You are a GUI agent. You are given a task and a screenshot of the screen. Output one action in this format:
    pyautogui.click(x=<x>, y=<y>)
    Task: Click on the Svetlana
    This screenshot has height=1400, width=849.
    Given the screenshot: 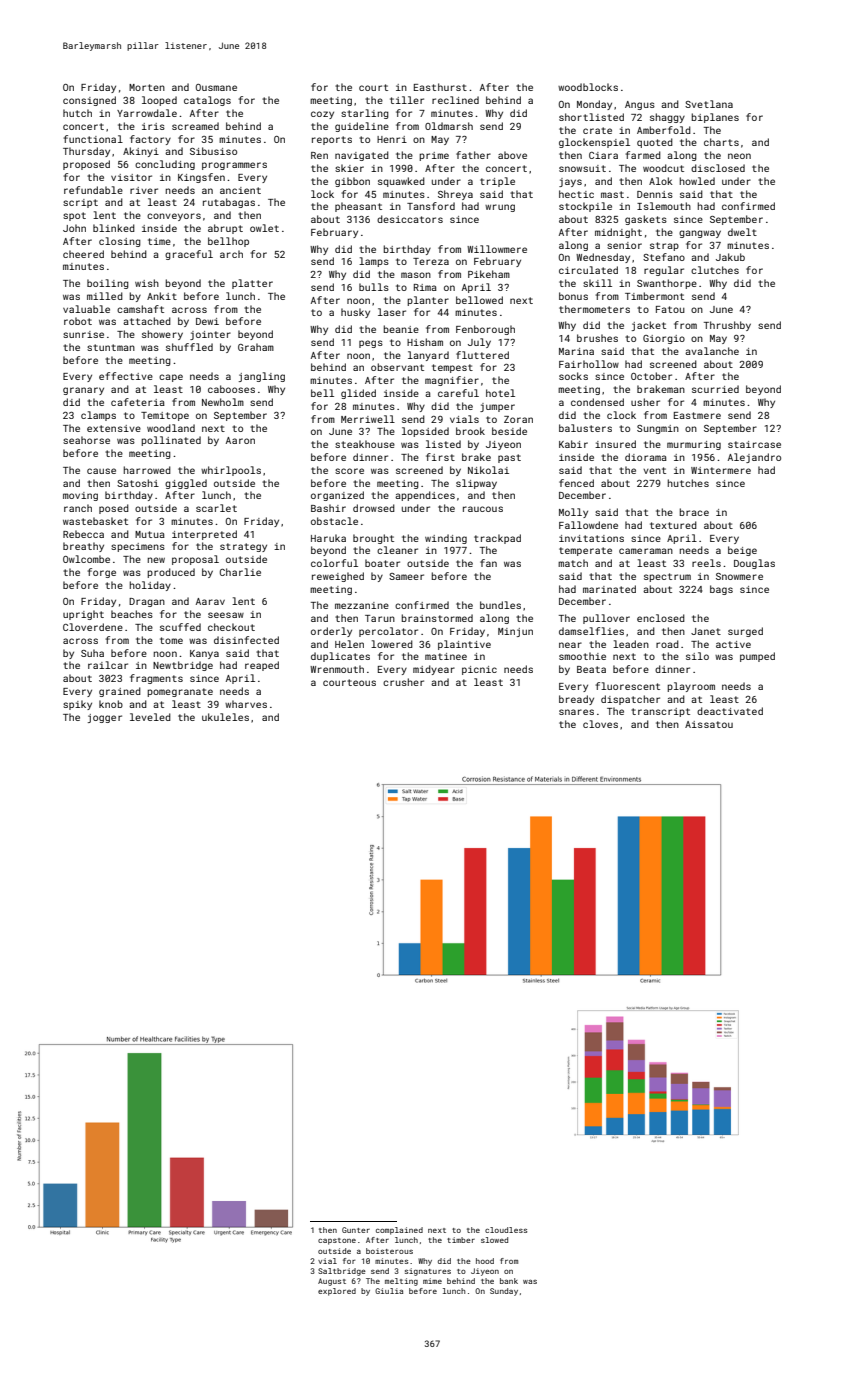 What is the action you would take?
    pyautogui.click(x=709, y=104)
